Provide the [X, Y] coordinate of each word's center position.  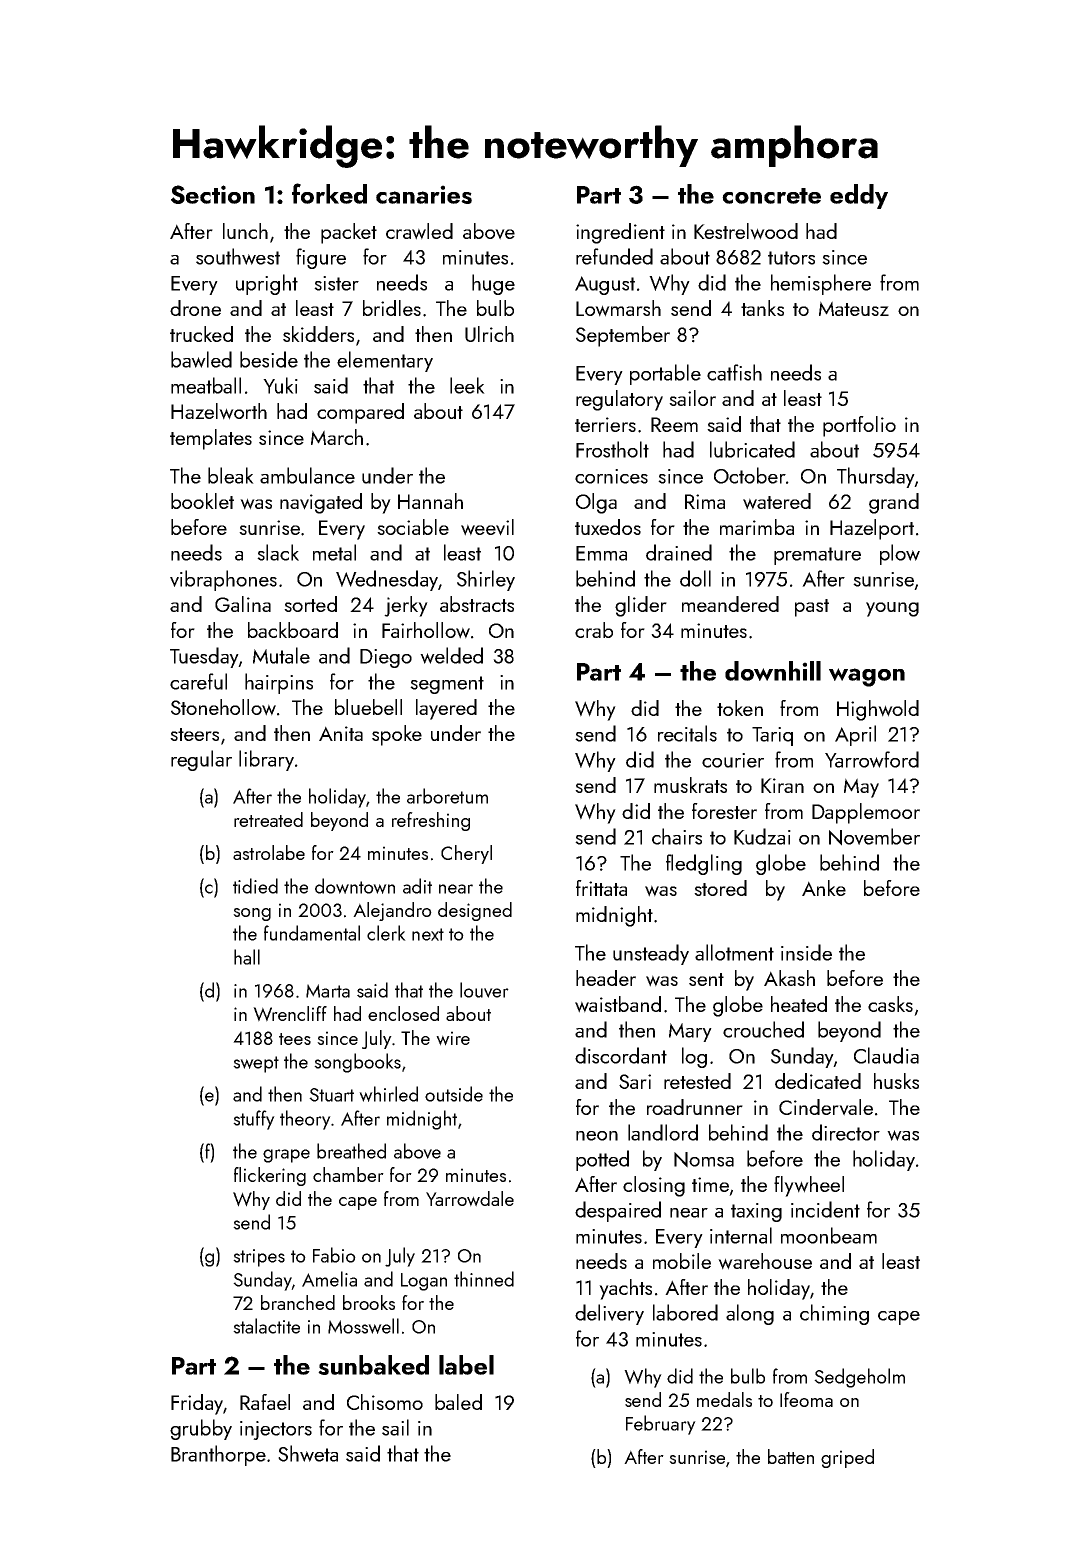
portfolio [859, 426]
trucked [201, 334]
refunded [614, 256]
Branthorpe [218, 1455]
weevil [487, 527]
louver [484, 990]
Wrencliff [290, 1014]
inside [806, 952]
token [740, 708]
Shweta [308, 1453]
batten [791, 1456]
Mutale [281, 655]
